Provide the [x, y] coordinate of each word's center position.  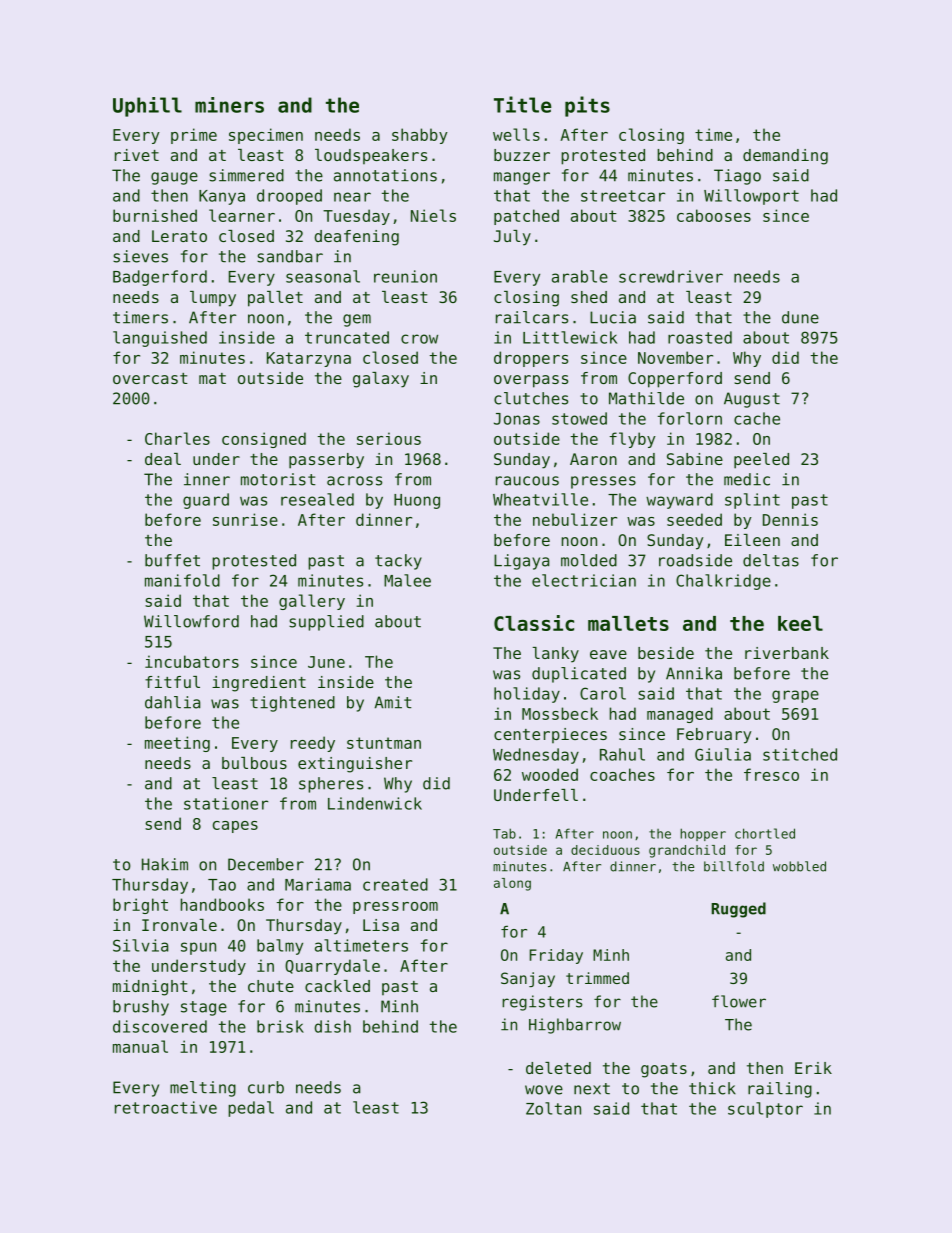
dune [800, 317]
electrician [584, 580]
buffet [172, 560]
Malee [407, 580]
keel [800, 623]
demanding [785, 157]
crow [419, 339]
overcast [150, 378]
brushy [141, 1008]
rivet [137, 155]
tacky [398, 562]
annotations [385, 175]
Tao [222, 885]
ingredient [259, 684]
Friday [556, 956]
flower [739, 1001]
